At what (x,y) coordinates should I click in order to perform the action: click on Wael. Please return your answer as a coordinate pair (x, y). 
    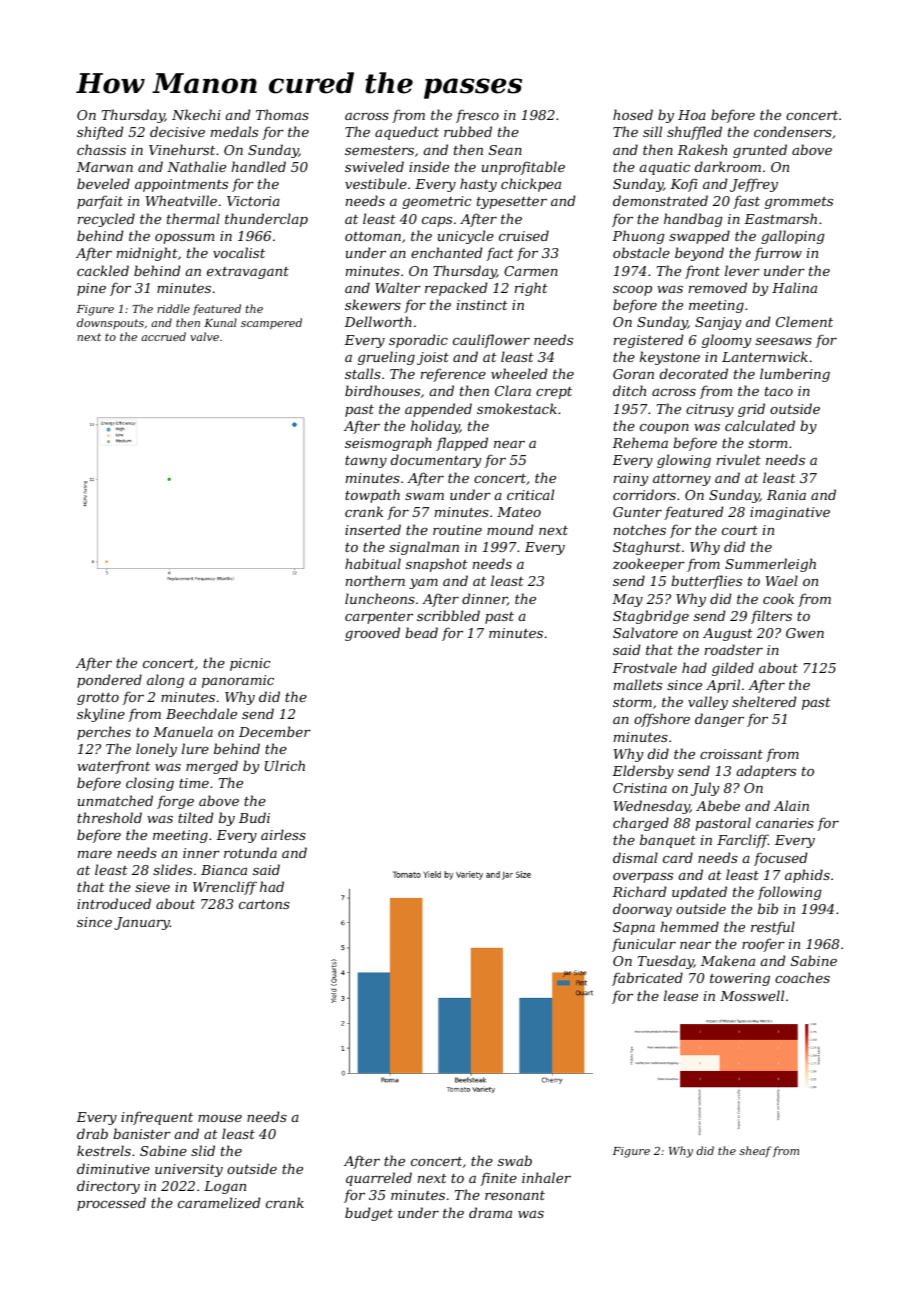
    Looking at the image, I should click on (782, 580).
